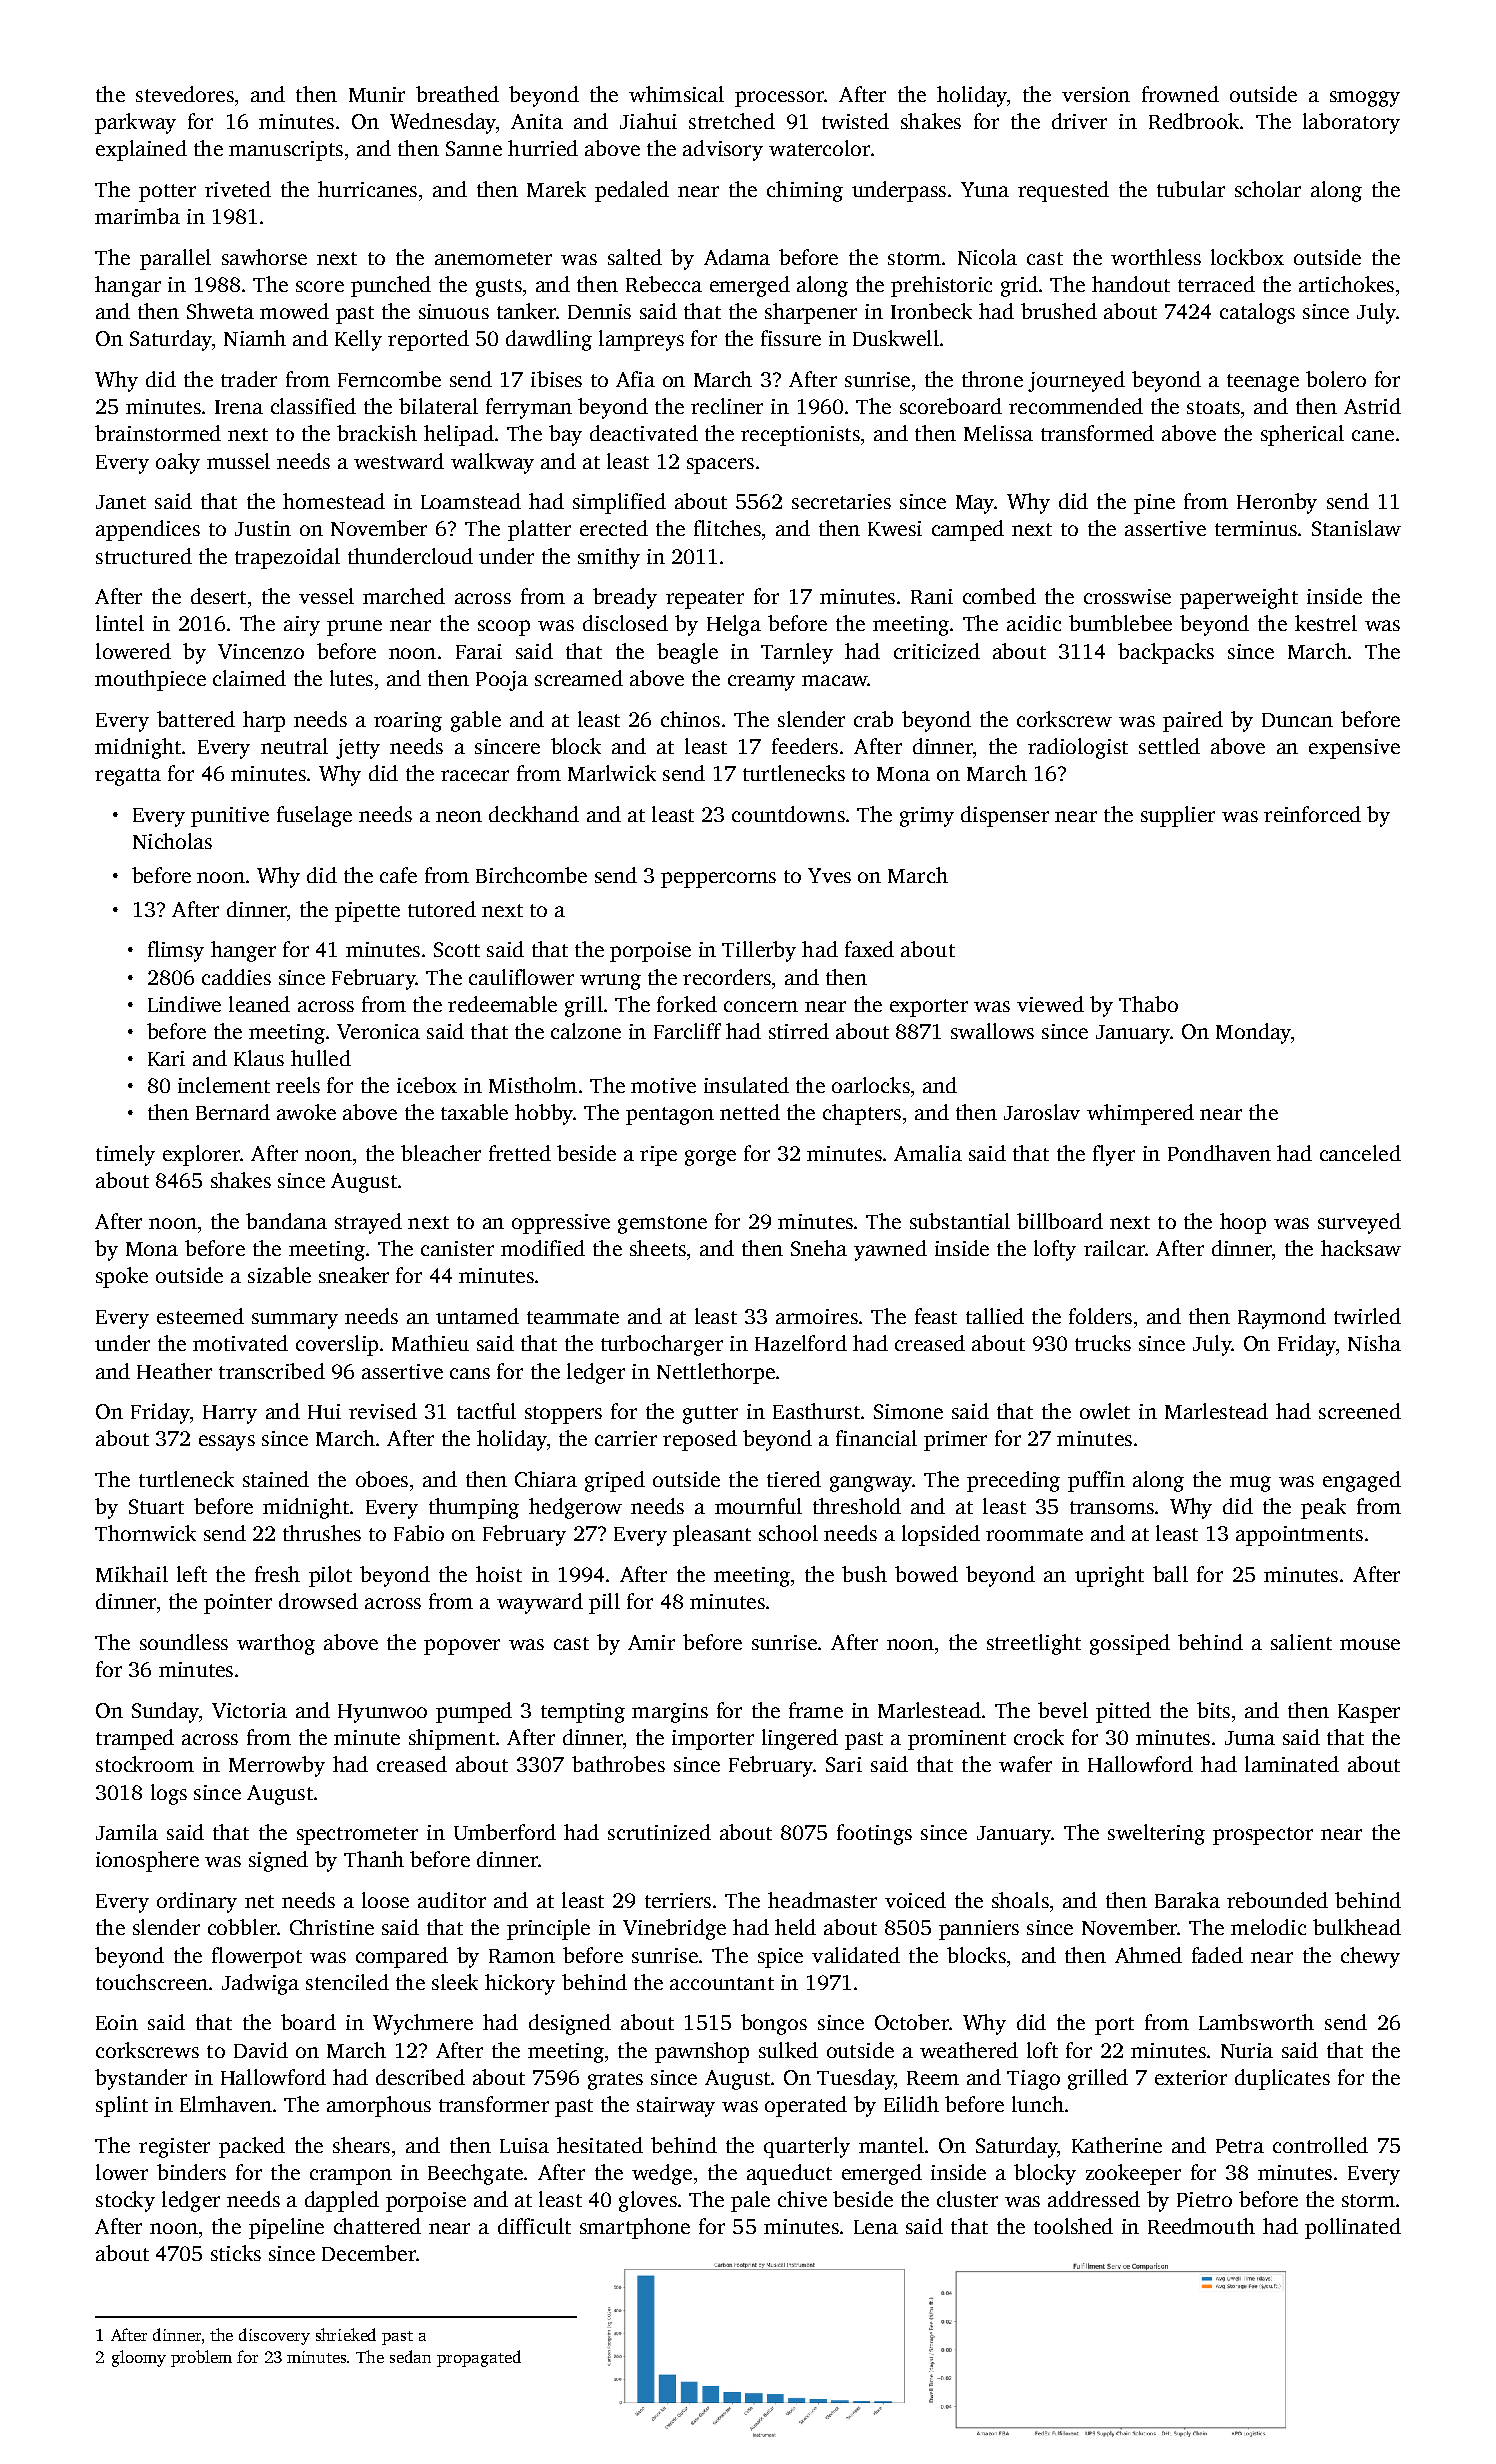 The image size is (1496, 2464). I want to click on throne, so click(992, 379).
